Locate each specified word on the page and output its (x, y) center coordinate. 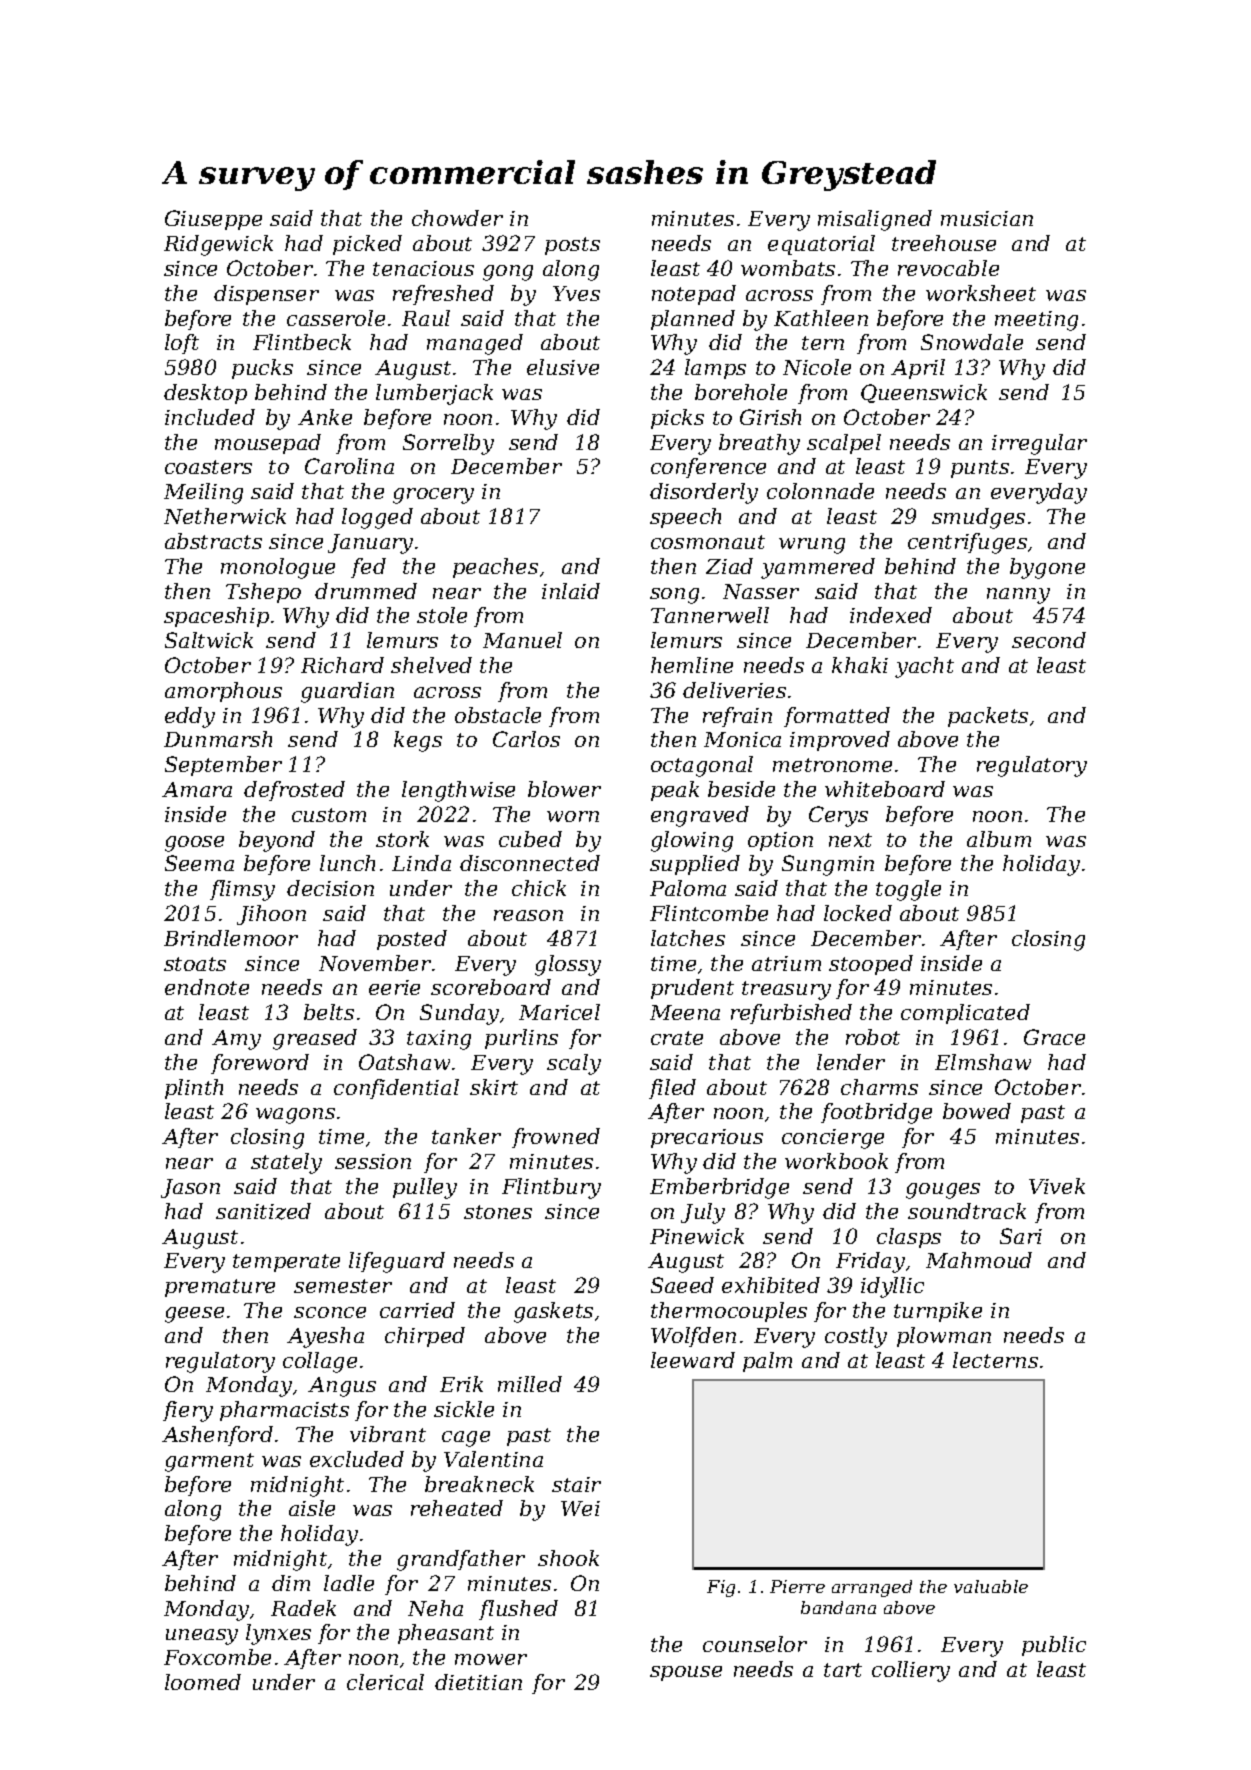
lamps (715, 369)
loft (182, 344)
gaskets (553, 1312)
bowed (977, 1111)
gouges (943, 1191)
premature (220, 1288)
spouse (686, 1673)
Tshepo (263, 593)
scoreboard (491, 987)
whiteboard (885, 789)
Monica (742, 739)
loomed (203, 1682)
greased (315, 1039)
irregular (1039, 444)
